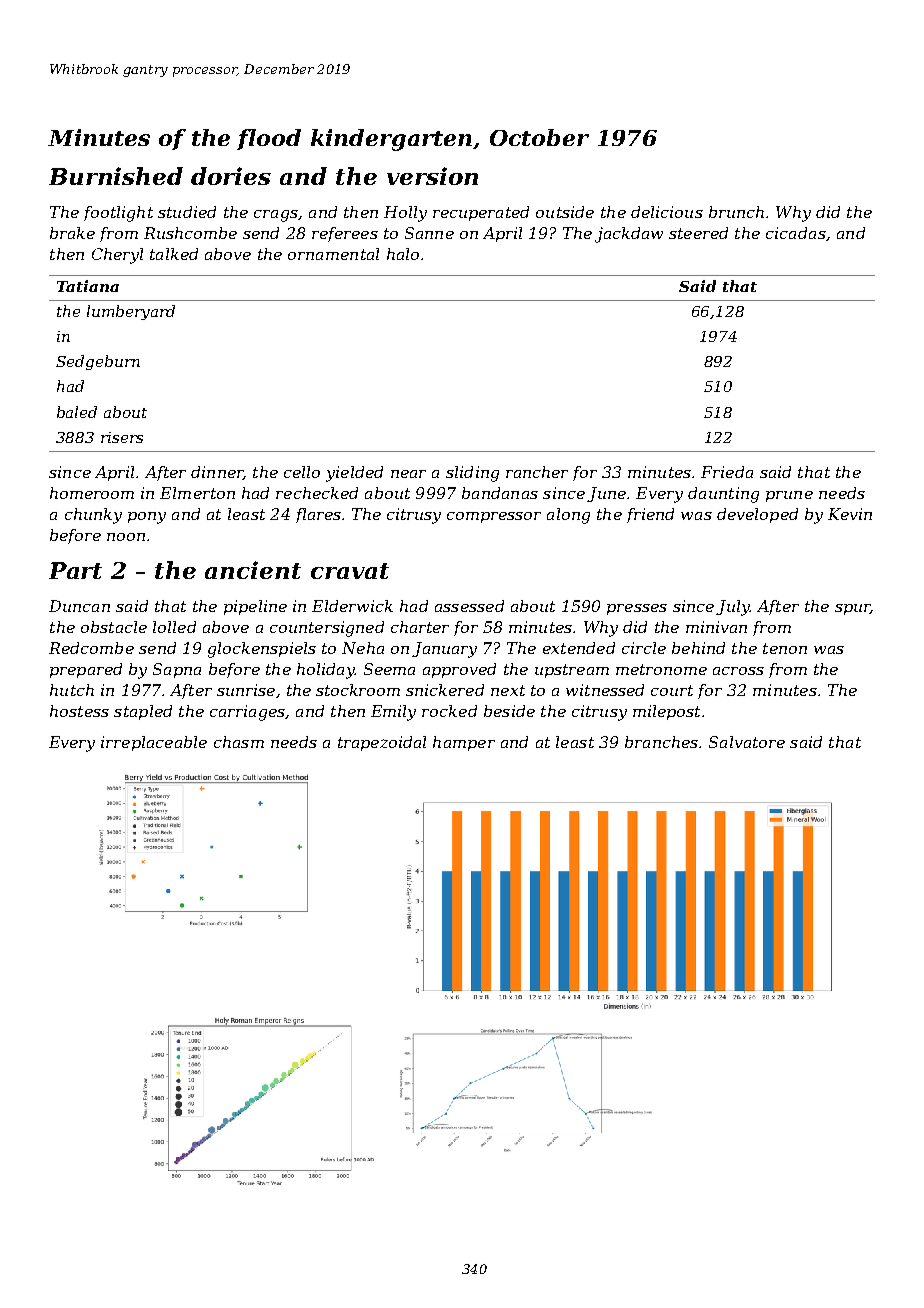  I want to click on hamper, so click(464, 743).
